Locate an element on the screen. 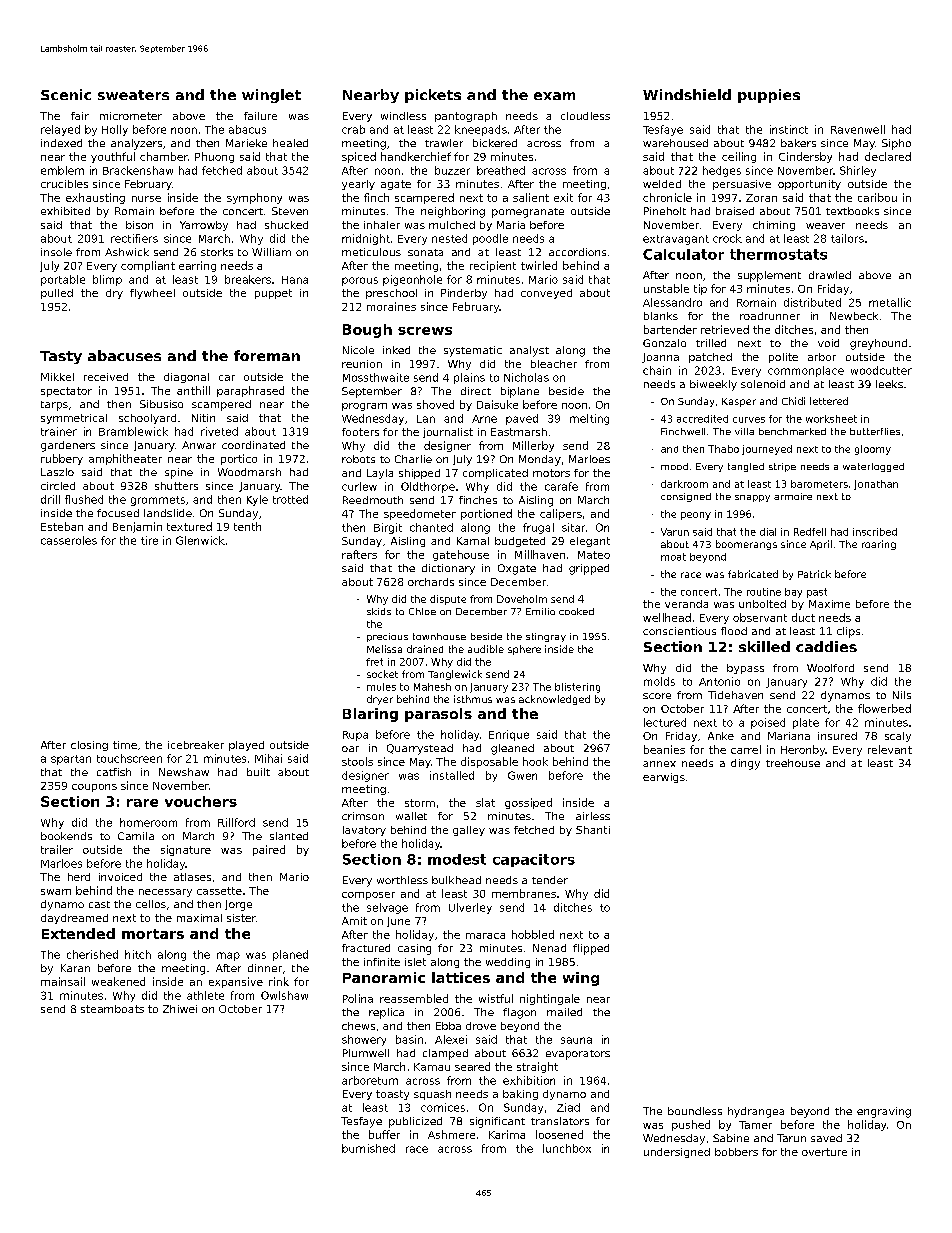 The width and height of the screenshot is (952, 1233). poised is located at coordinates (768, 723).
